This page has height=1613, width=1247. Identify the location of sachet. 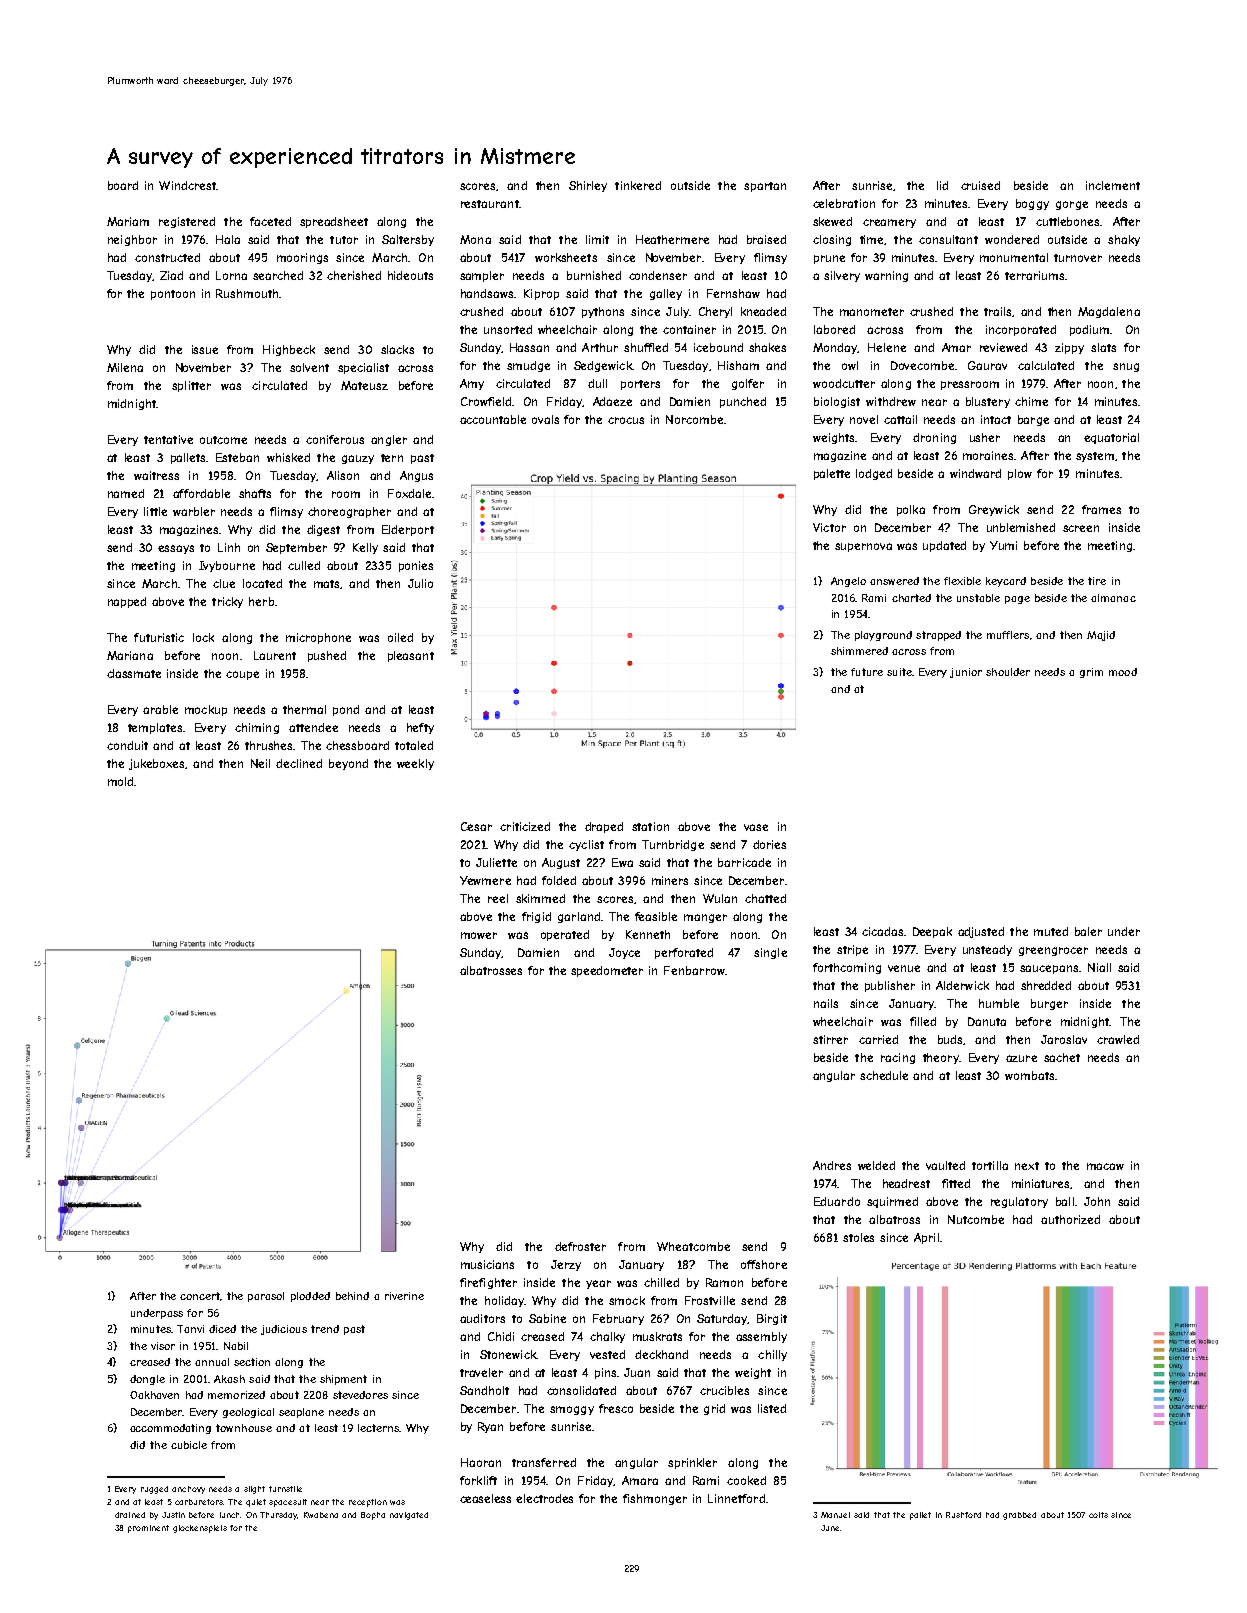
(1062, 1057).
